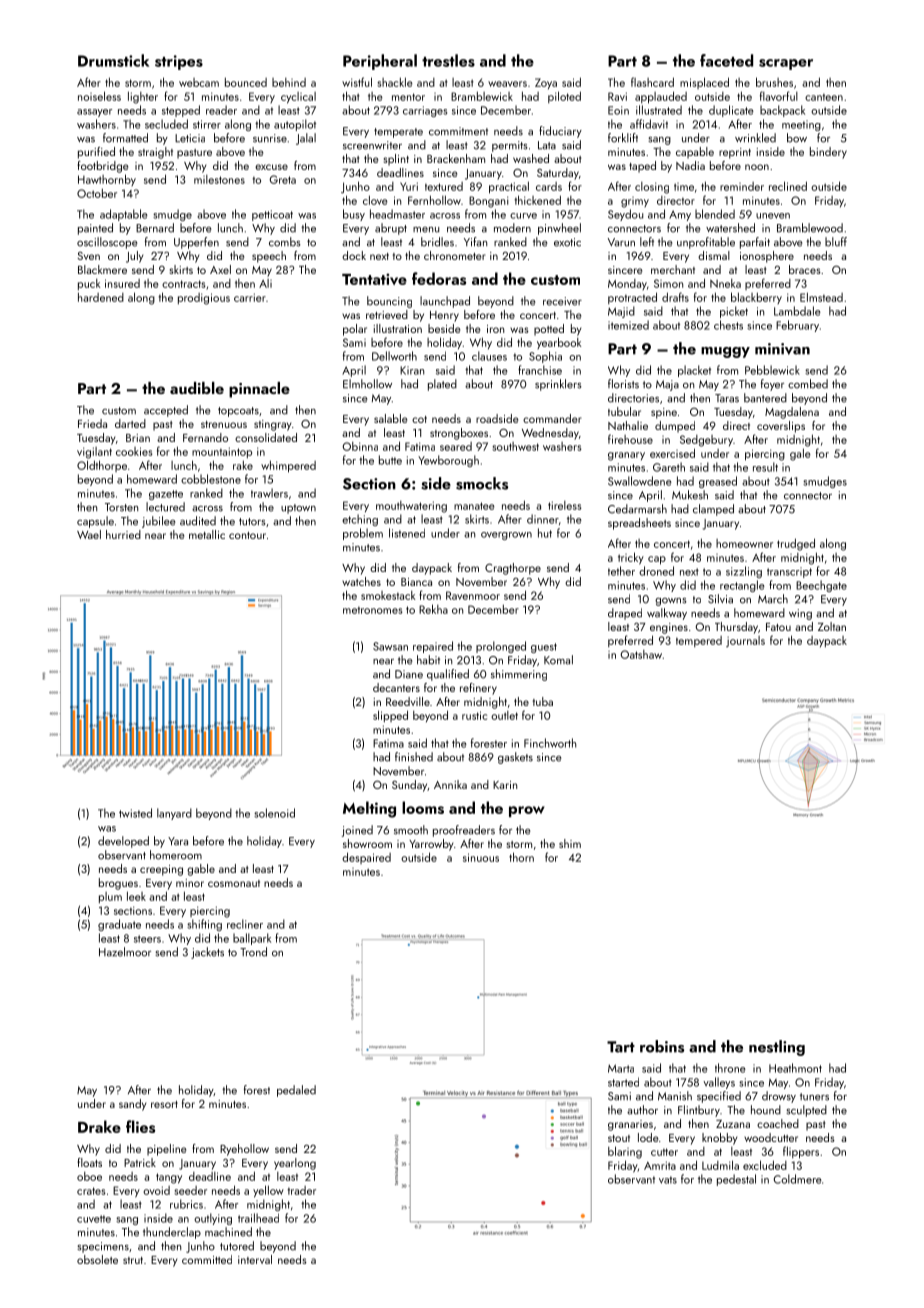 The height and width of the image is (1308, 924). Describe the element at coordinates (448, 60) in the image. I see `trestles` at that location.
